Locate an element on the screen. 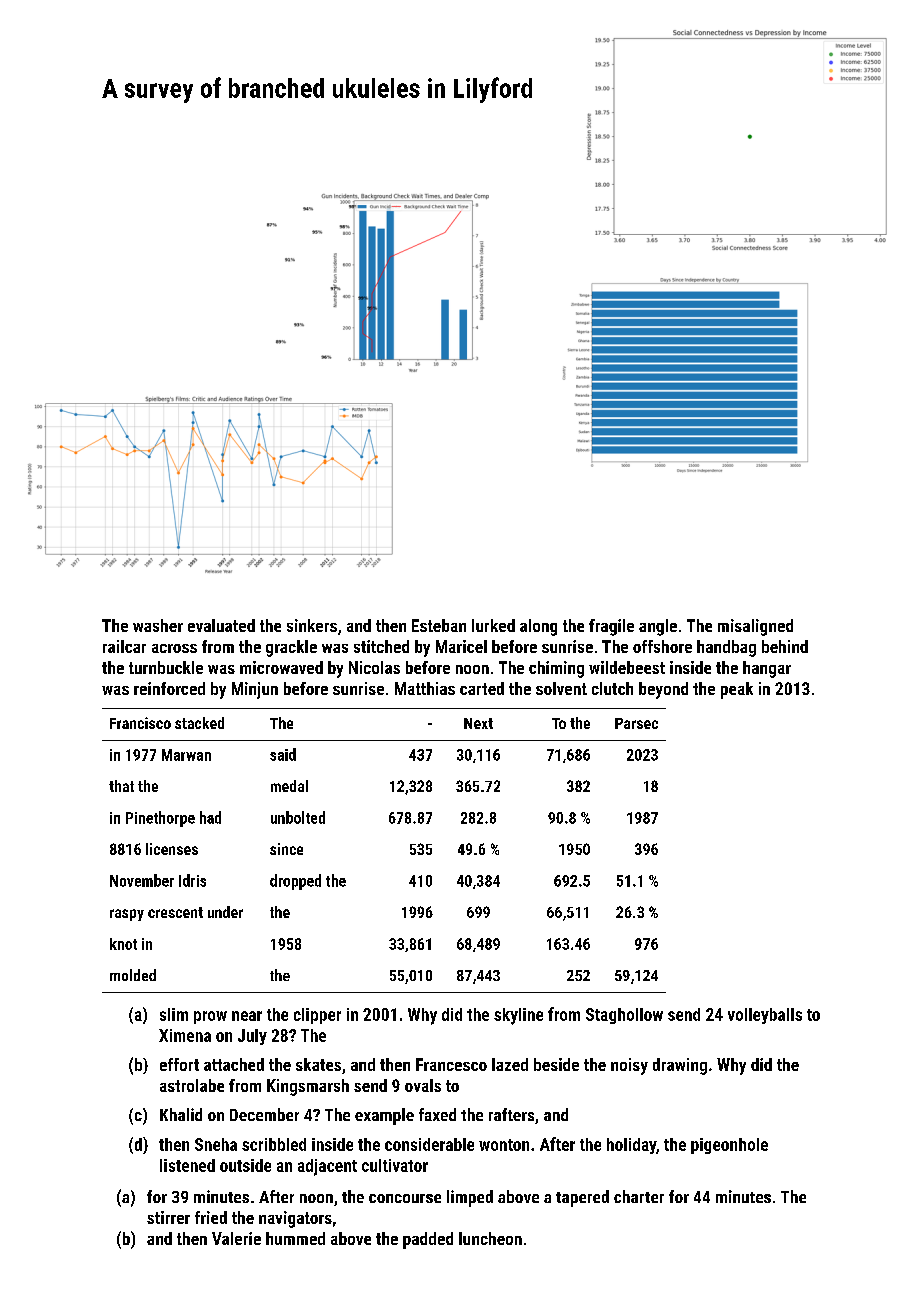  Esteban is located at coordinates (439, 625).
